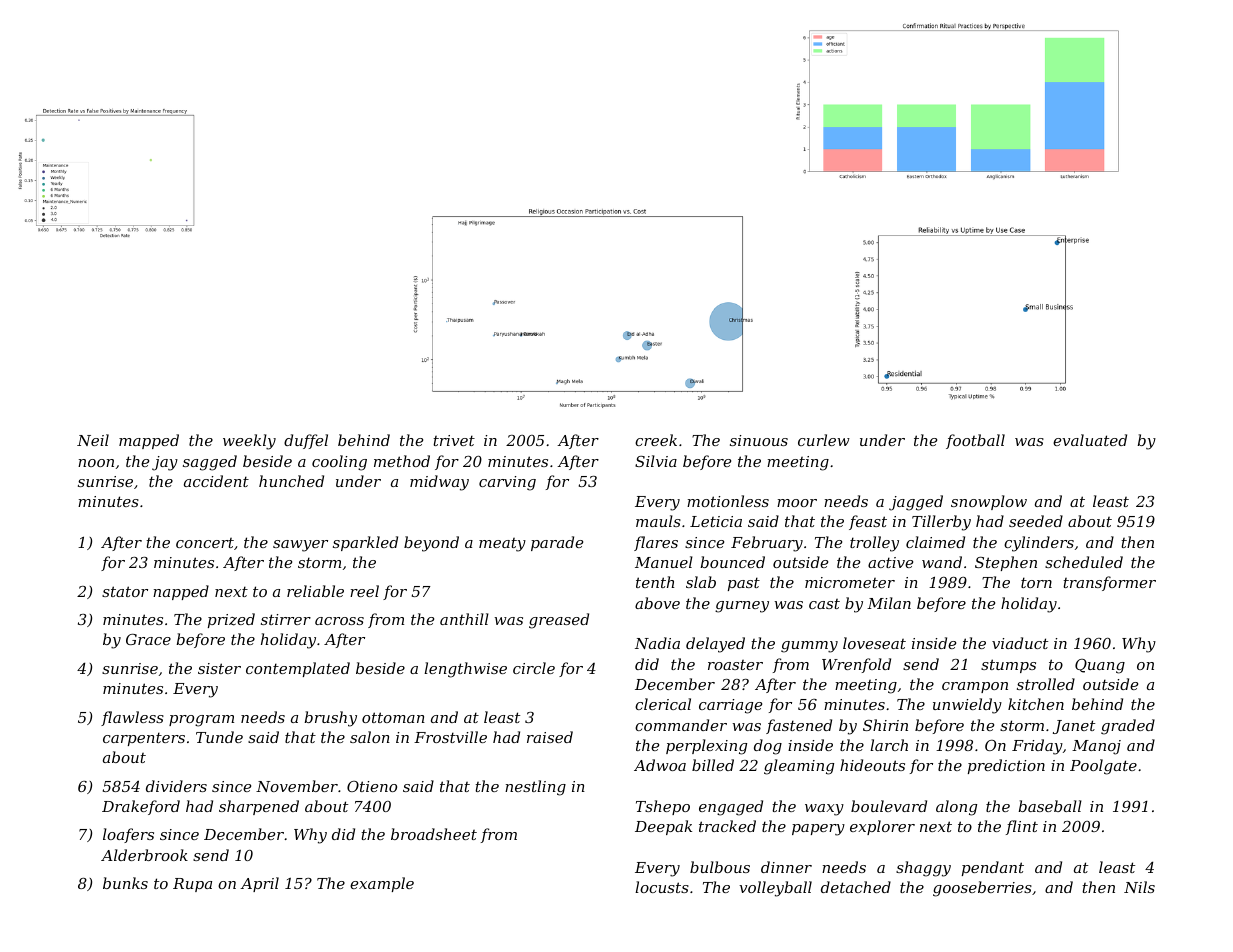 This page has width=1233, height=952. Describe the element at coordinates (259, 807) in the page. I see `sharpened` at that location.
